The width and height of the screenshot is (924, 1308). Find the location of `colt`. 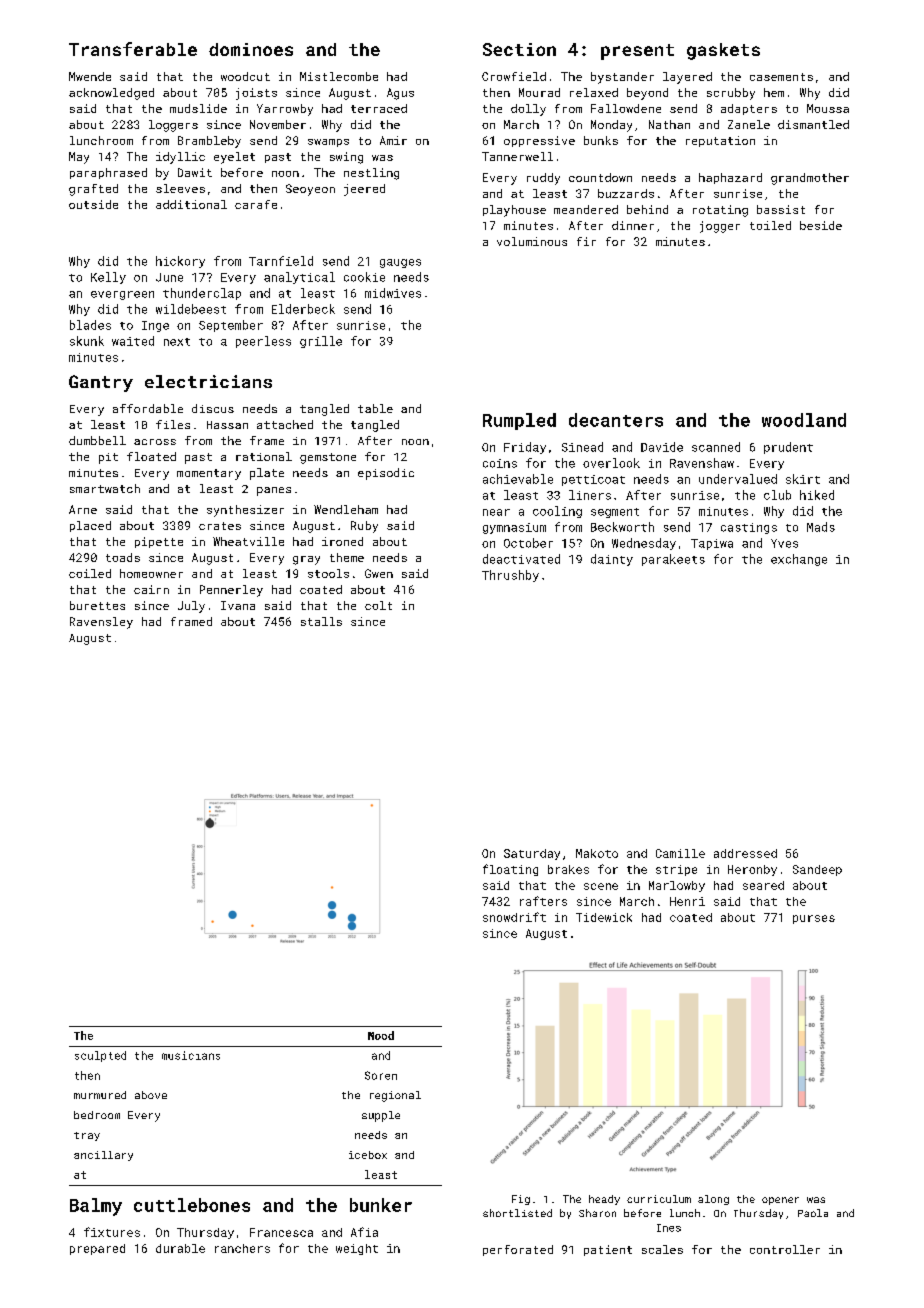

colt is located at coordinates (378, 605).
